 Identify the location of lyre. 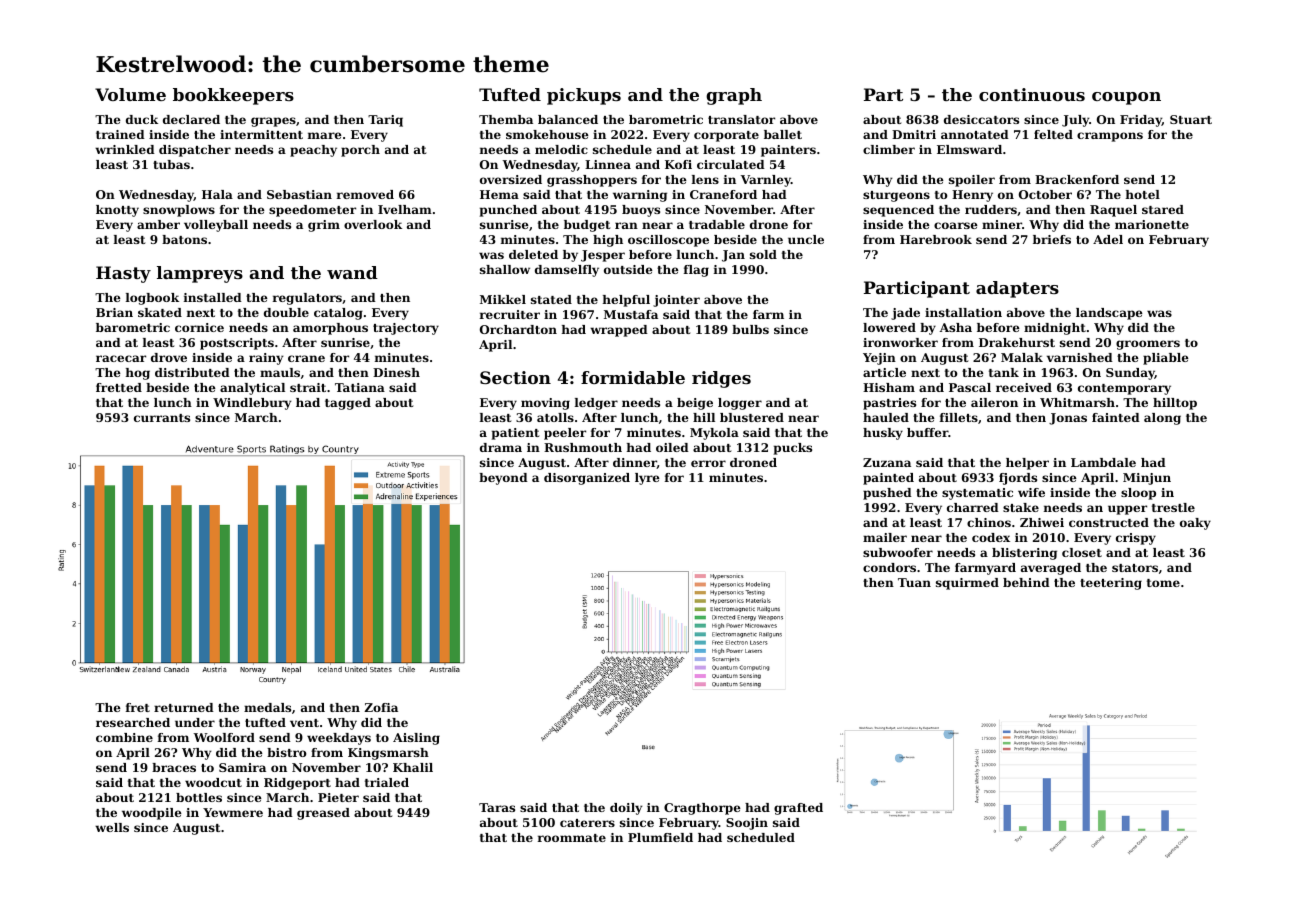
(647, 479).
